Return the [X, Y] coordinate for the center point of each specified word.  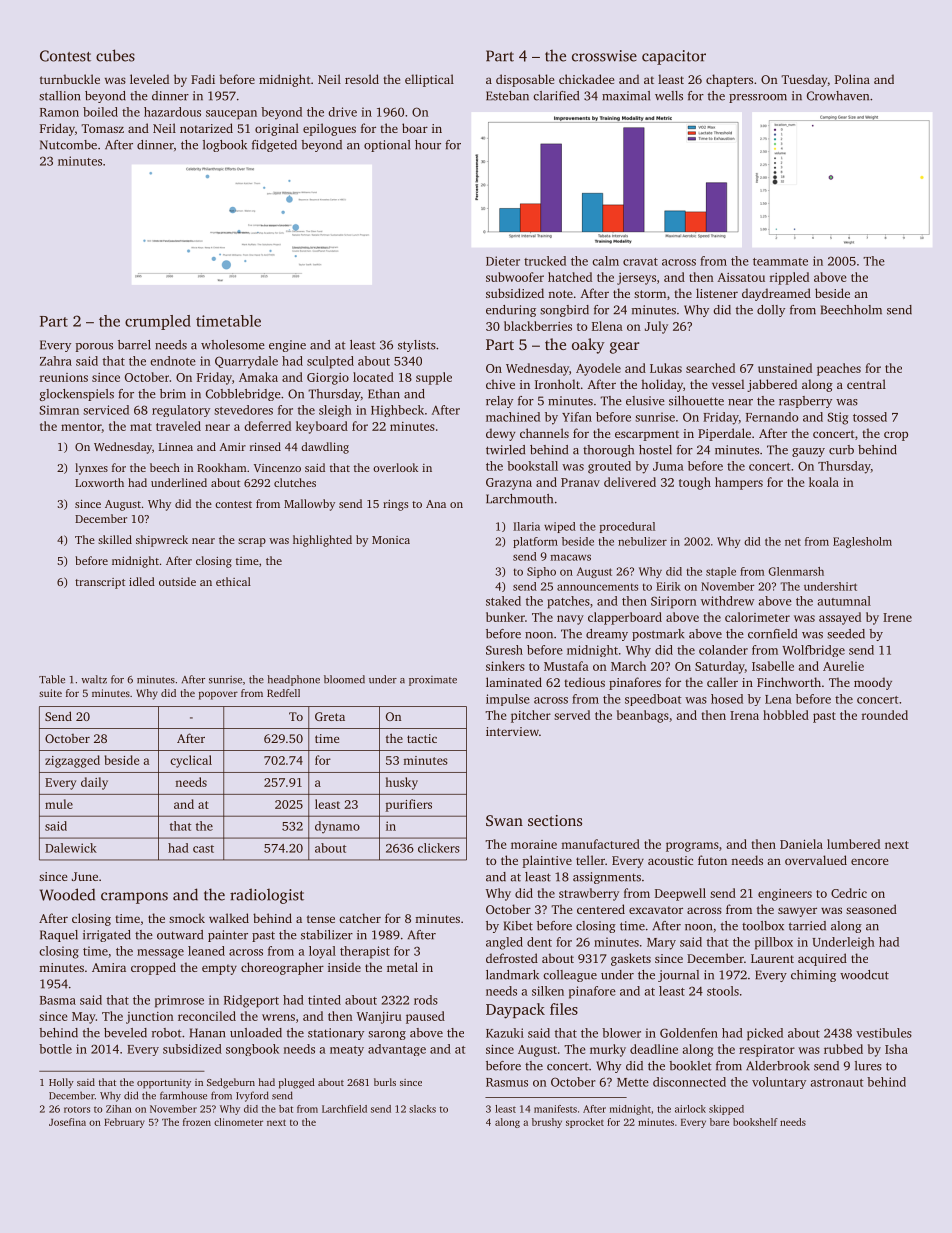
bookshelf [755, 1122]
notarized [206, 128]
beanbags [643, 716]
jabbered [772, 385]
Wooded [67, 894]
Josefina [67, 1122]
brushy [547, 1123]
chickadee [586, 79]
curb [841, 450]
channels [544, 433]
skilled [115, 539]
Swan [504, 820]
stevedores [243, 410]
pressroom [758, 98]
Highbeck [397, 411]
